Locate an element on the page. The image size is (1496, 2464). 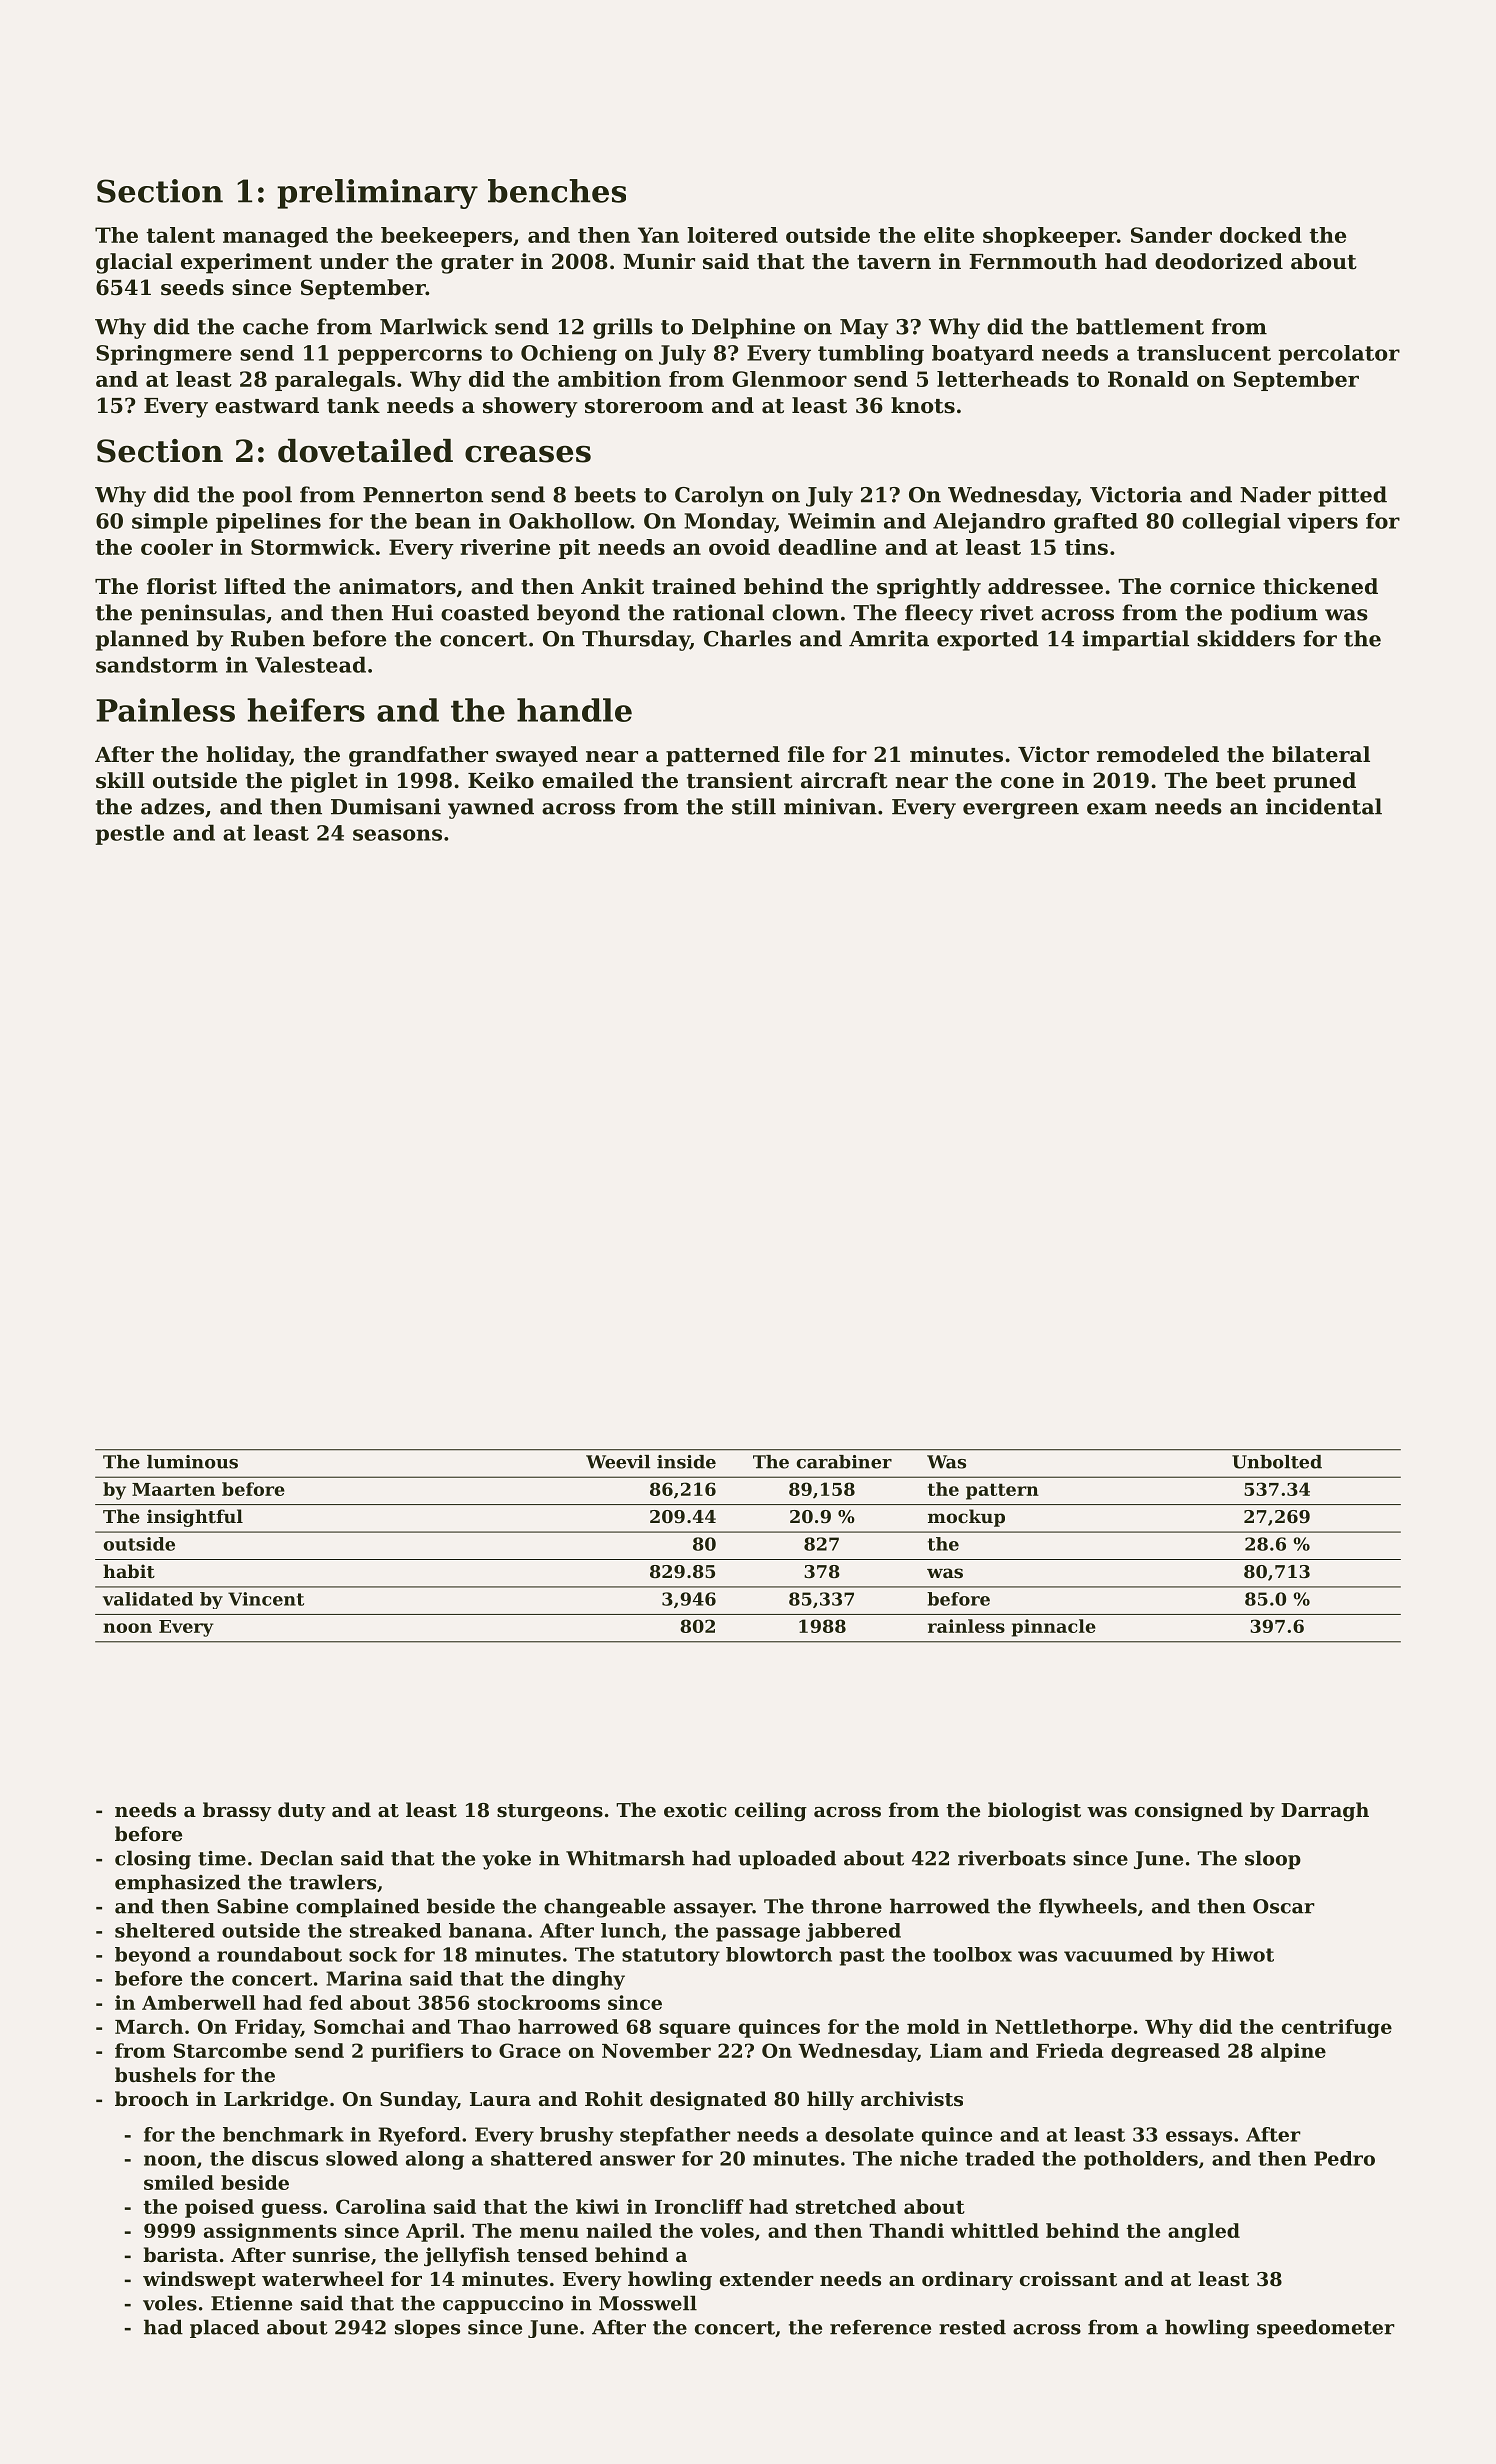
trawlers is located at coordinates (332, 1882).
